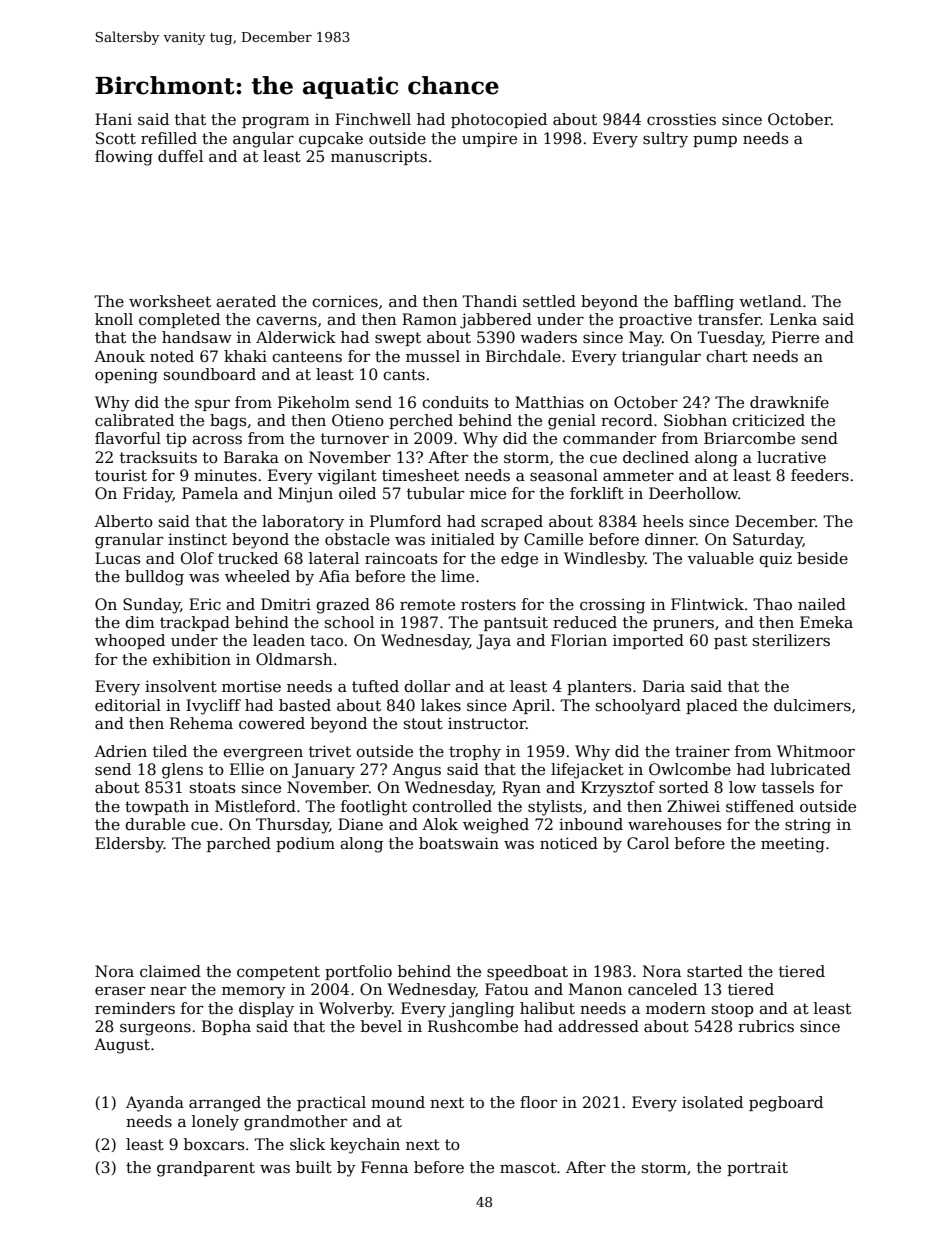 The height and width of the screenshot is (1233, 952). What do you see at coordinates (681, 119) in the screenshot?
I see `crossties` at bounding box center [681, 119].
